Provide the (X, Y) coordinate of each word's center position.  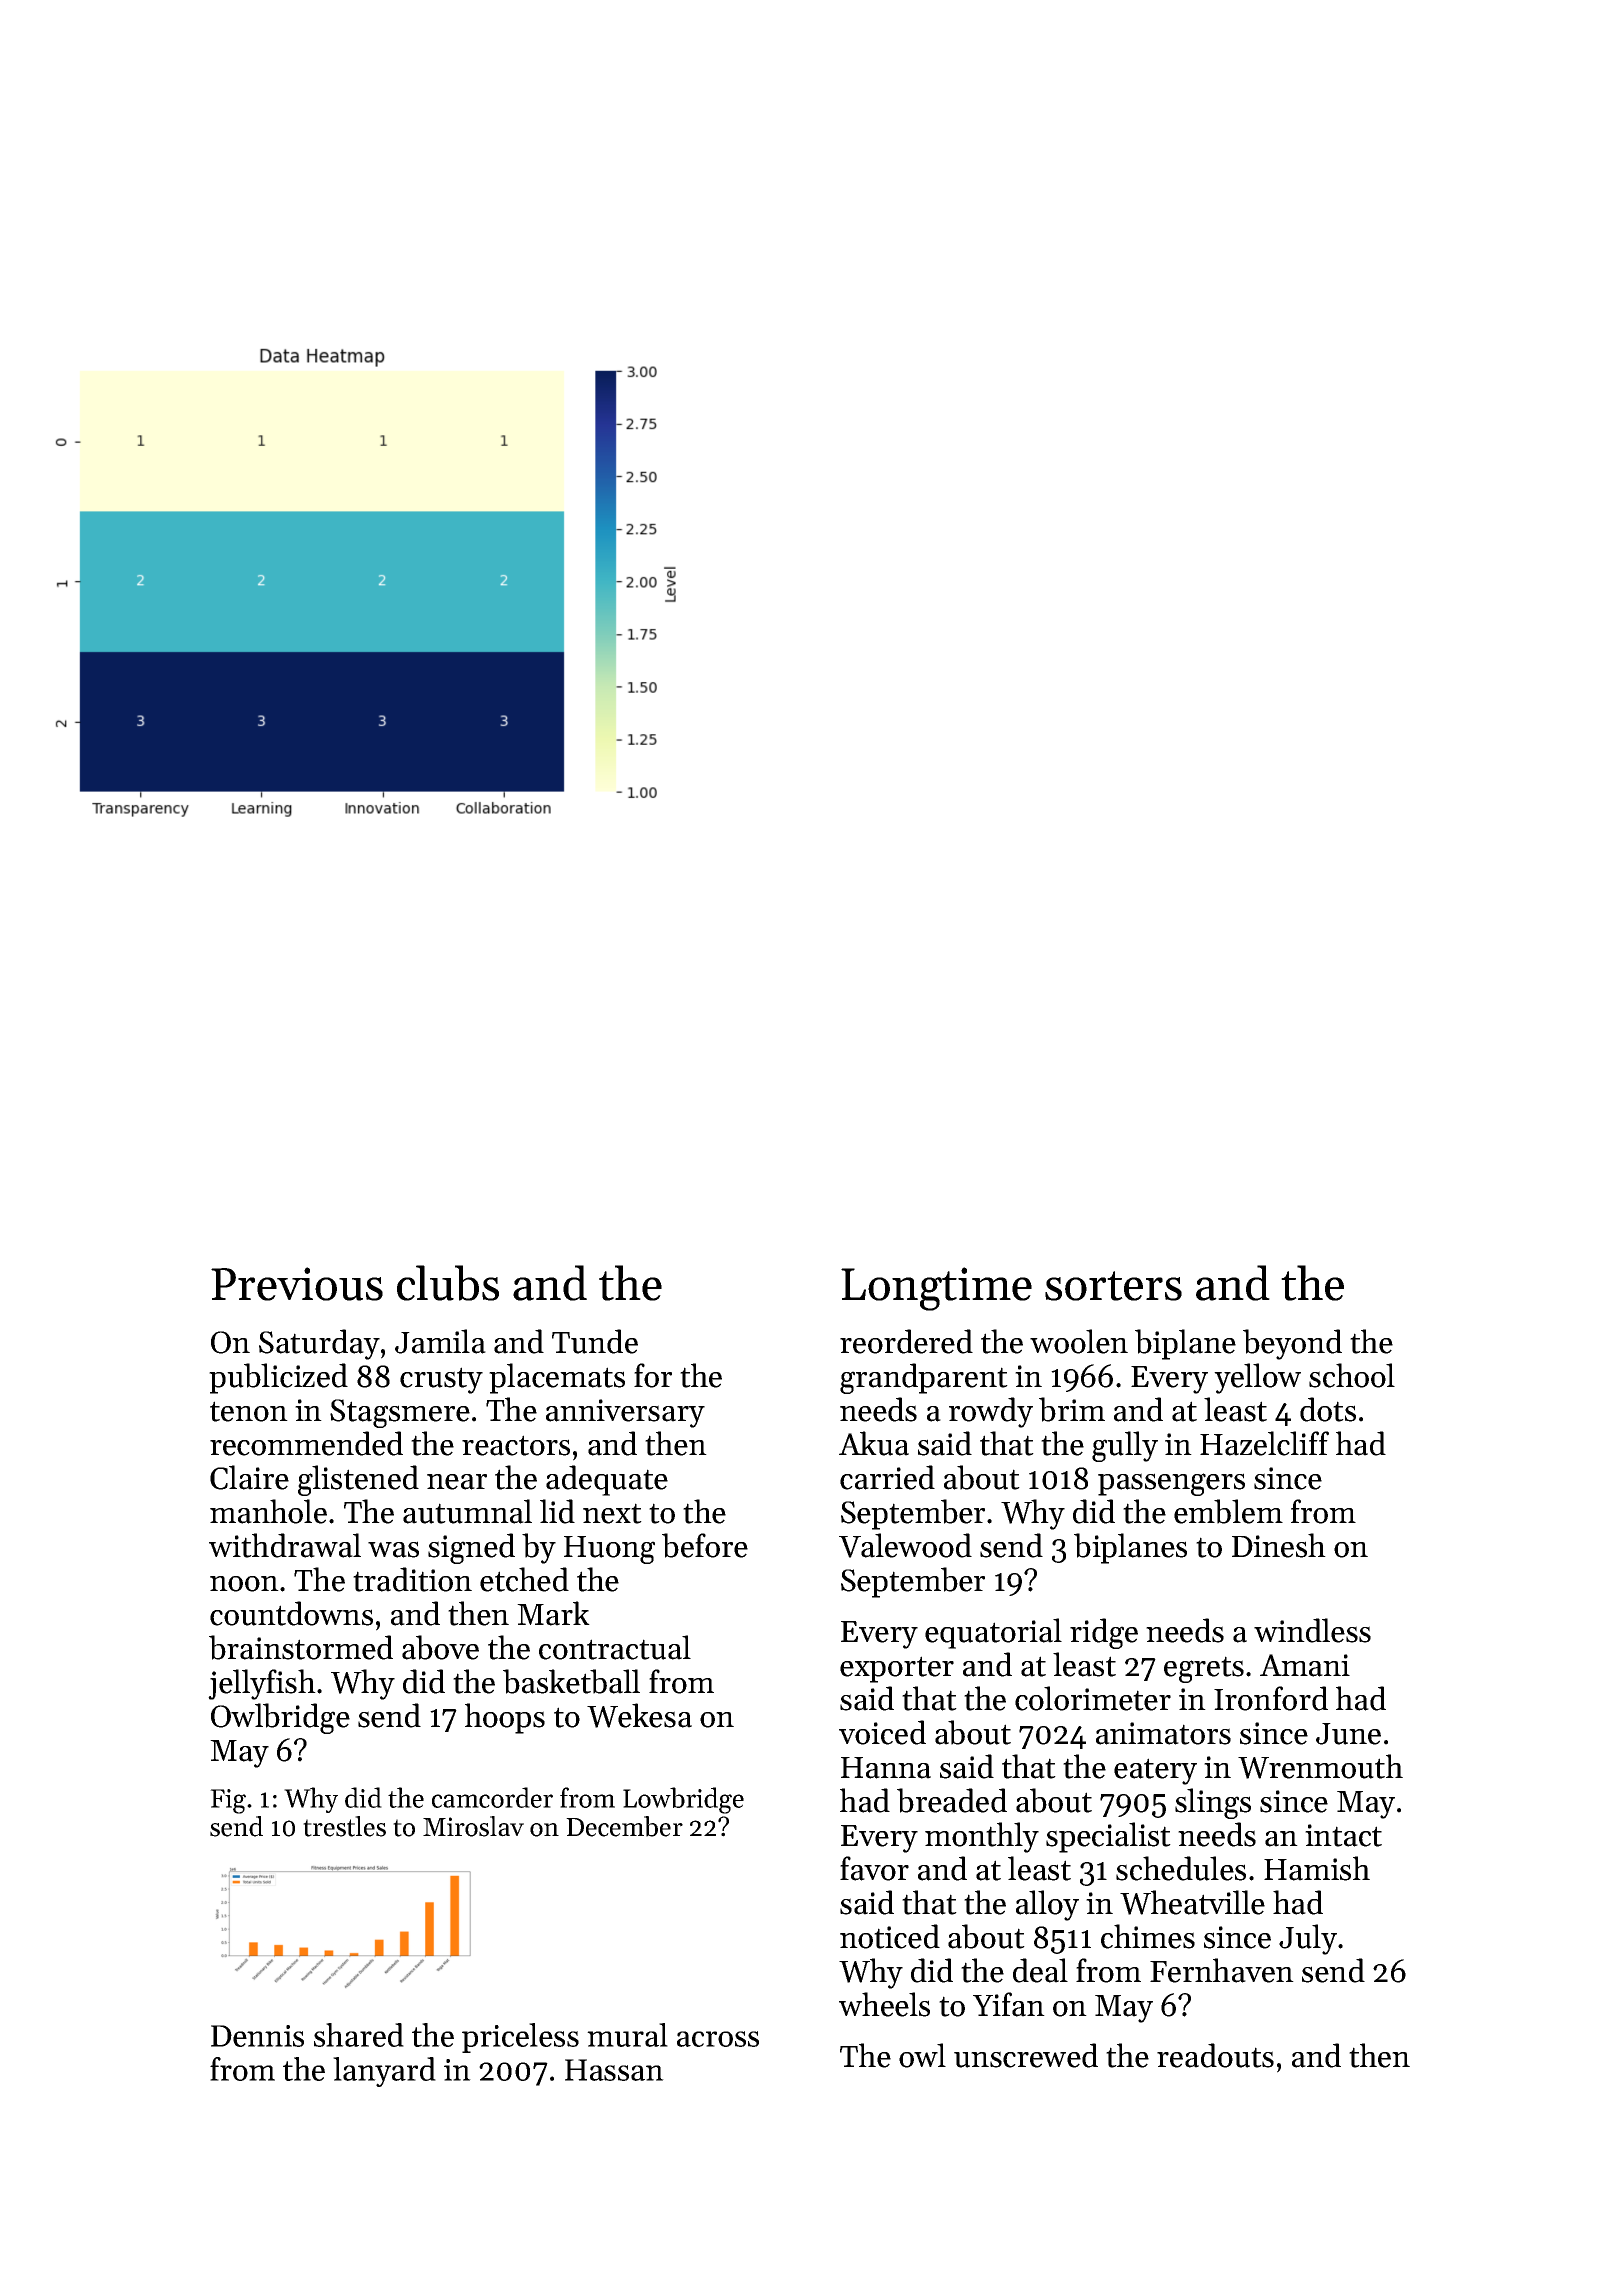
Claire (249, 1477)
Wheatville (1192, 1902)
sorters (1113, 1286)
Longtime (936, 1289)
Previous (297, 1284)
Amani (1305, 1665)
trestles (344, 1826)
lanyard (384, 2072)
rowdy (991, 1412)
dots (1328, 1409)
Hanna (886, 1768)
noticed (890, 1936)
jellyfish (262, 1684)
